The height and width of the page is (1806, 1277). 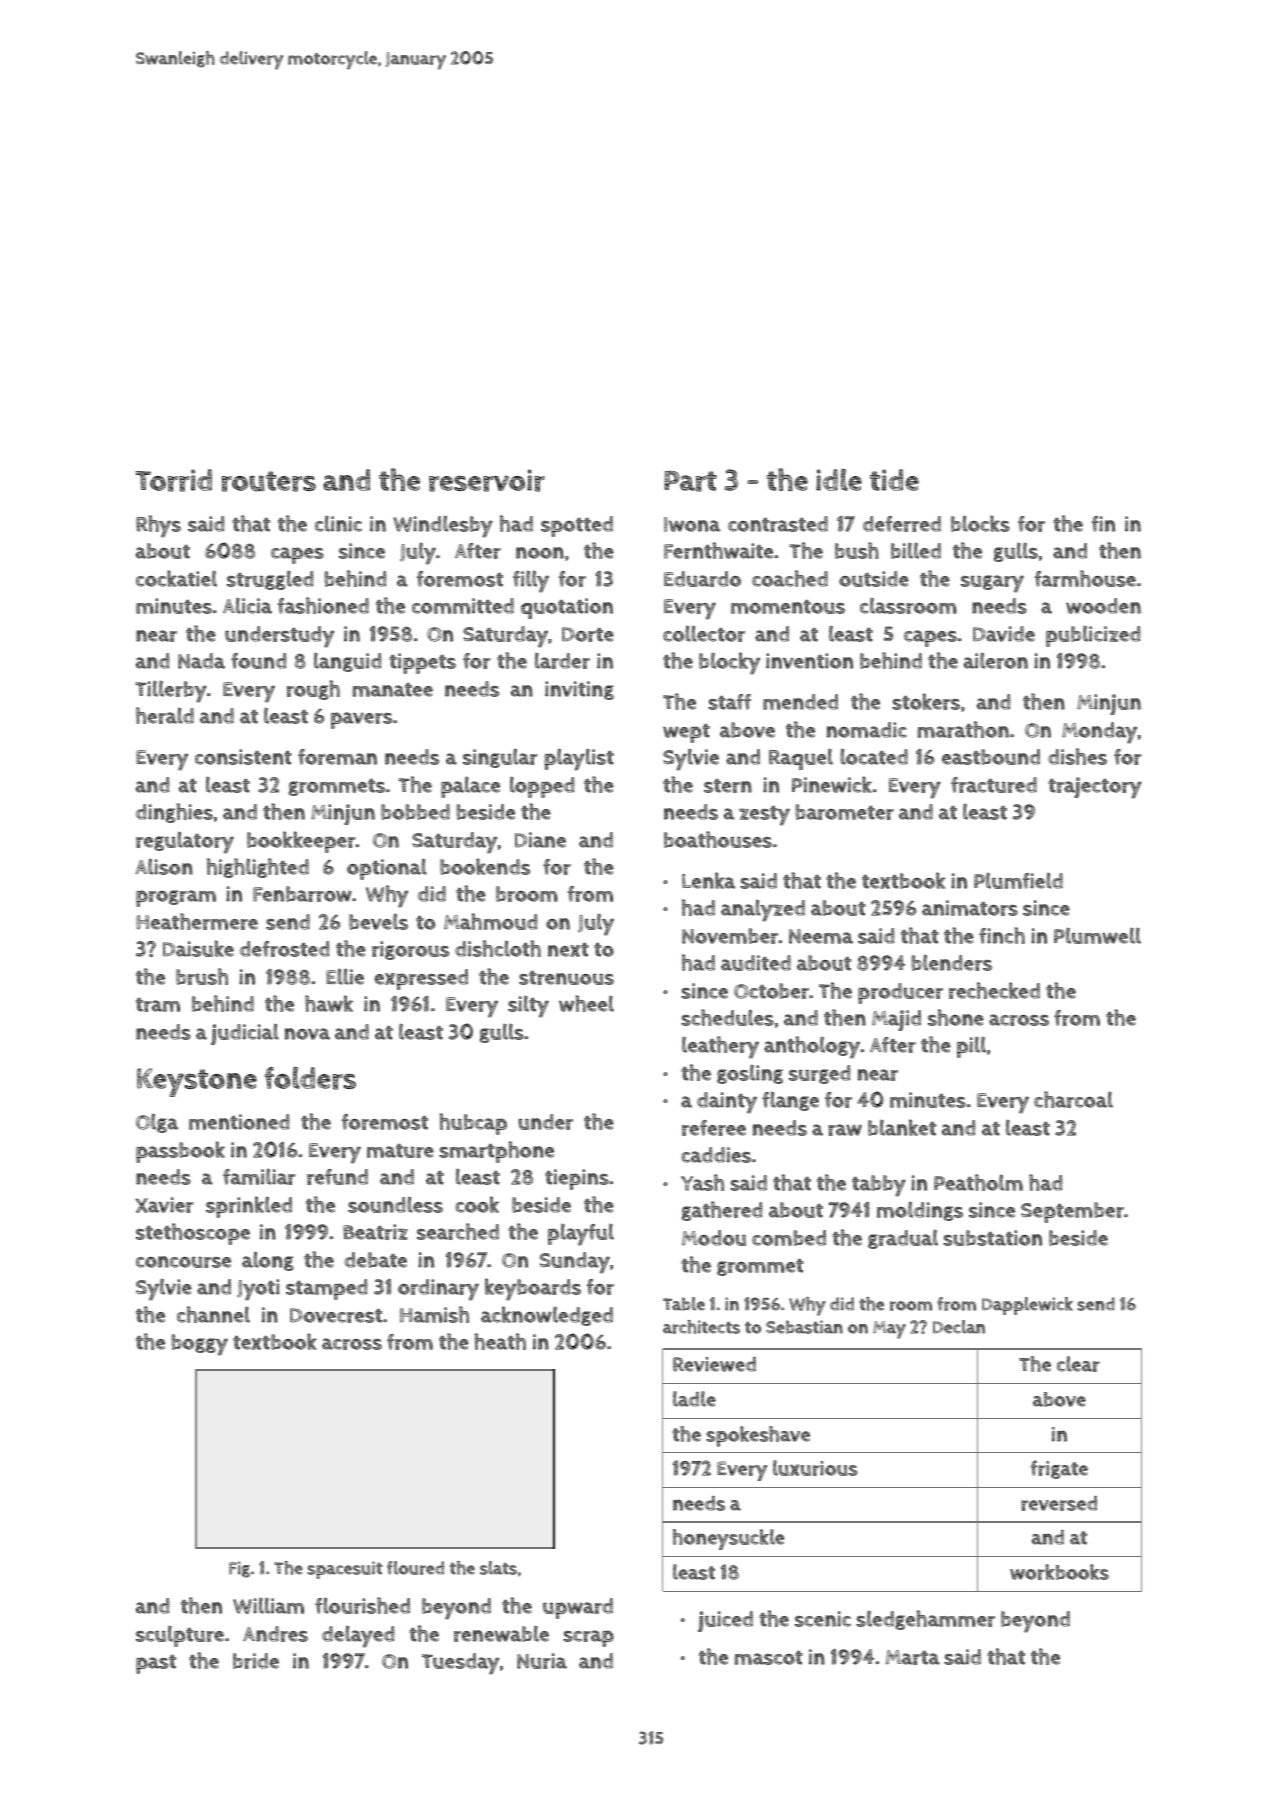 What do you see at coordinates (728, 1539) in the page?
I see `honeysuckle` at bounding box center [728, 1539].
